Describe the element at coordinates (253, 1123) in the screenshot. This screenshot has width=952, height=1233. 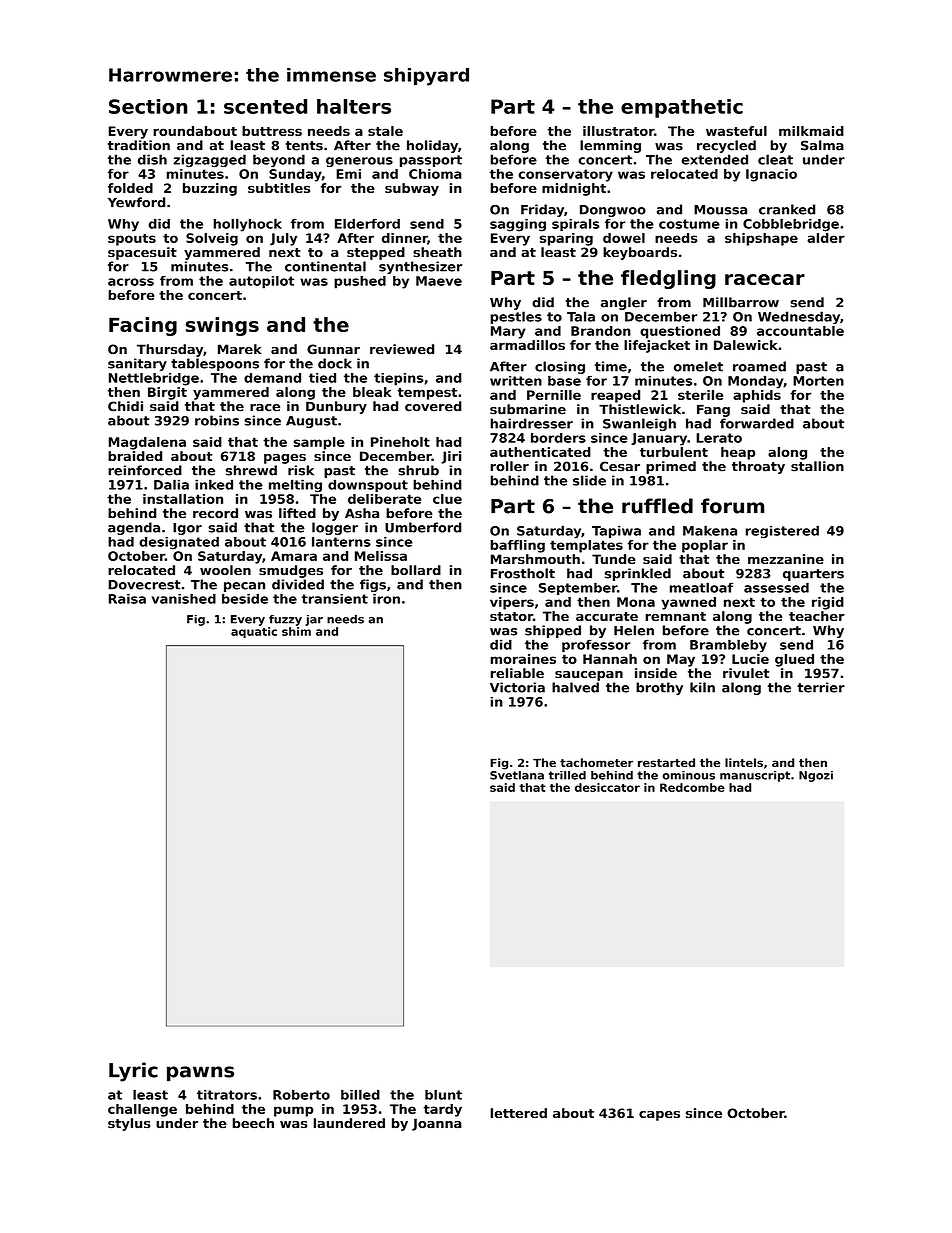
I see `beech` at that location.
